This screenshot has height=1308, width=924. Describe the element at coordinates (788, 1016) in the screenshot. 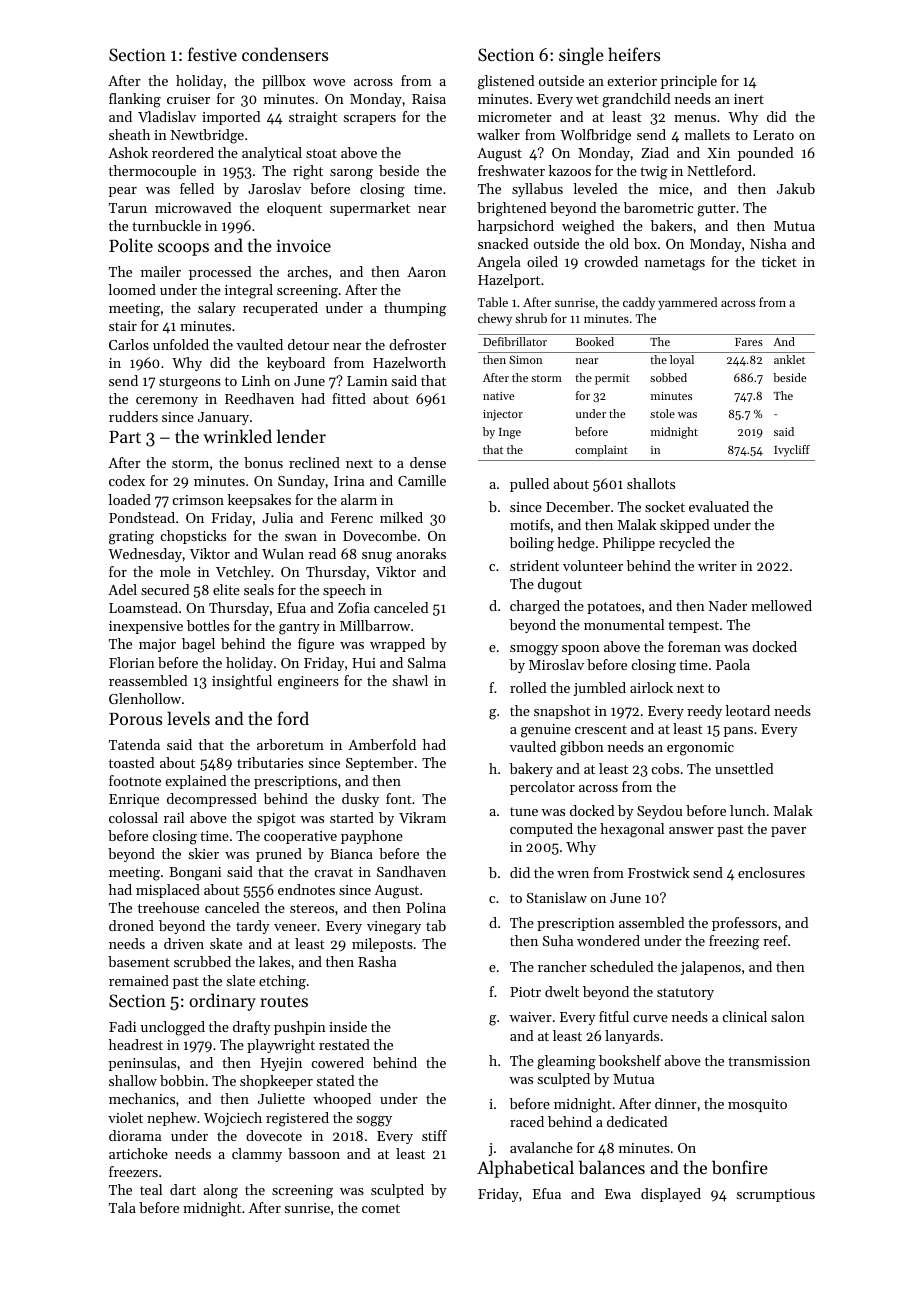

I see `salon` at that location.
